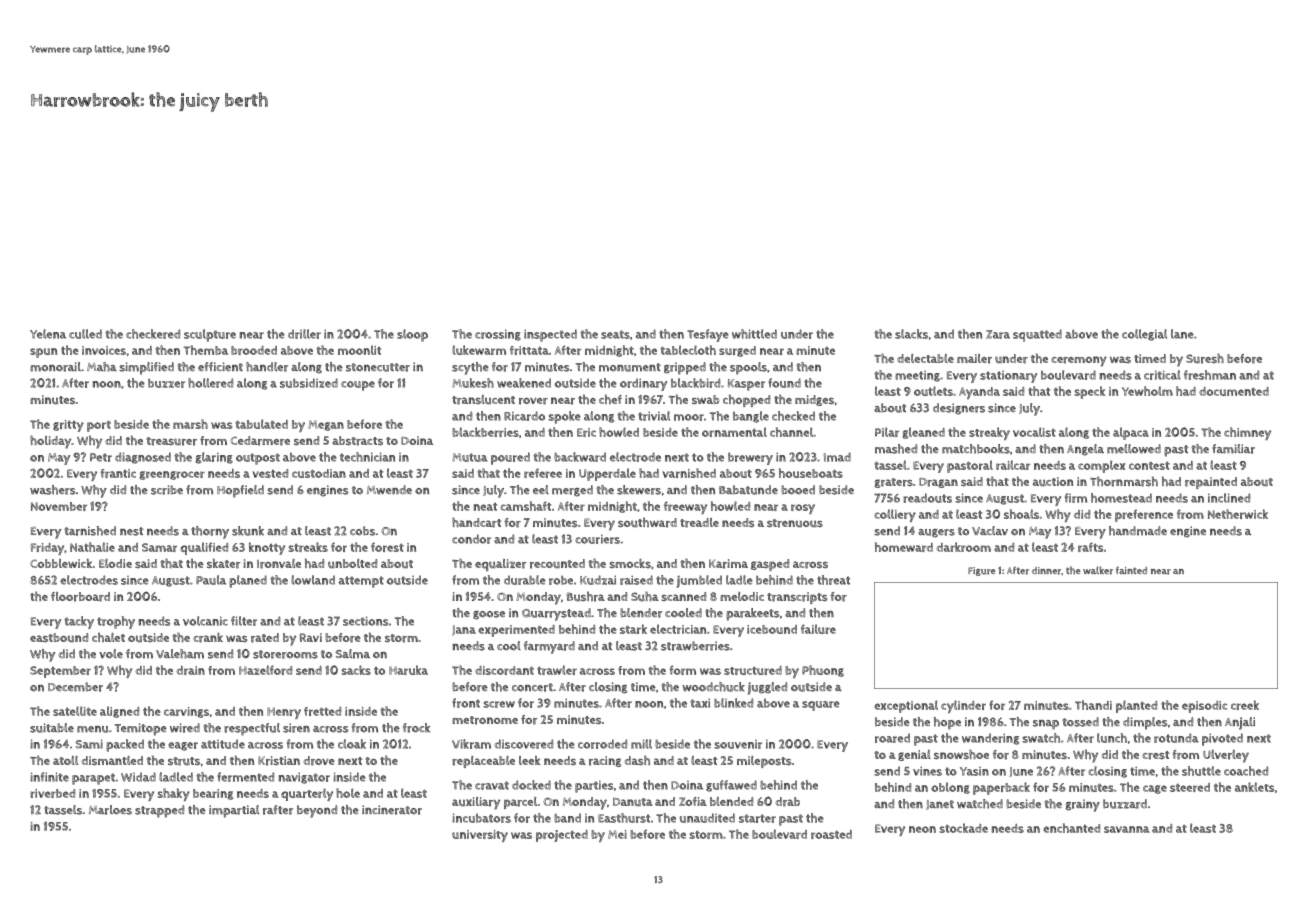 Image resolution: width=1308 pixels, height=924 pixels. I want to click on corroded, so click(602, 744).
